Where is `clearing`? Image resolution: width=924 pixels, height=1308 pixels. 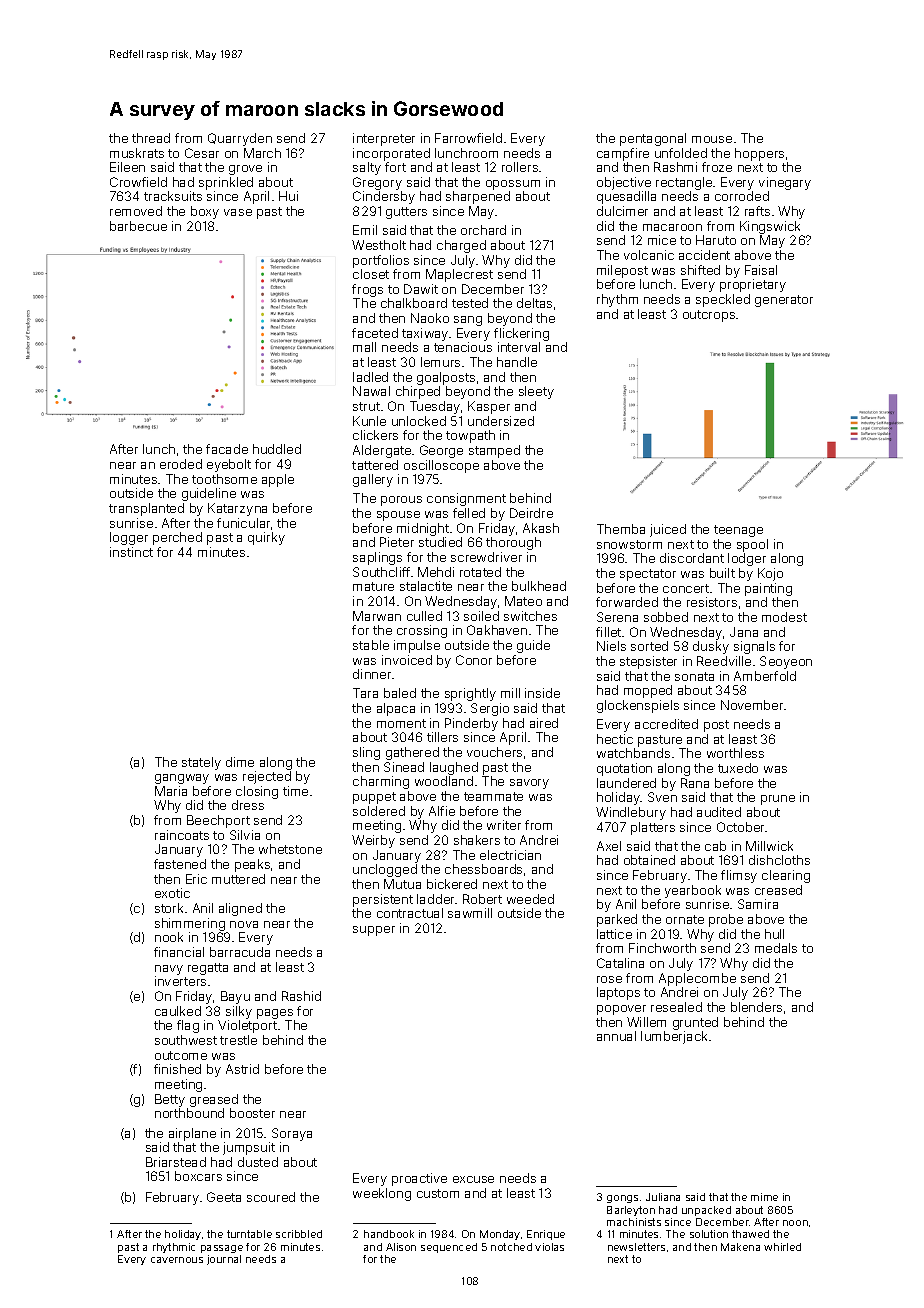
clearing is located at coordinates (786, 876).
